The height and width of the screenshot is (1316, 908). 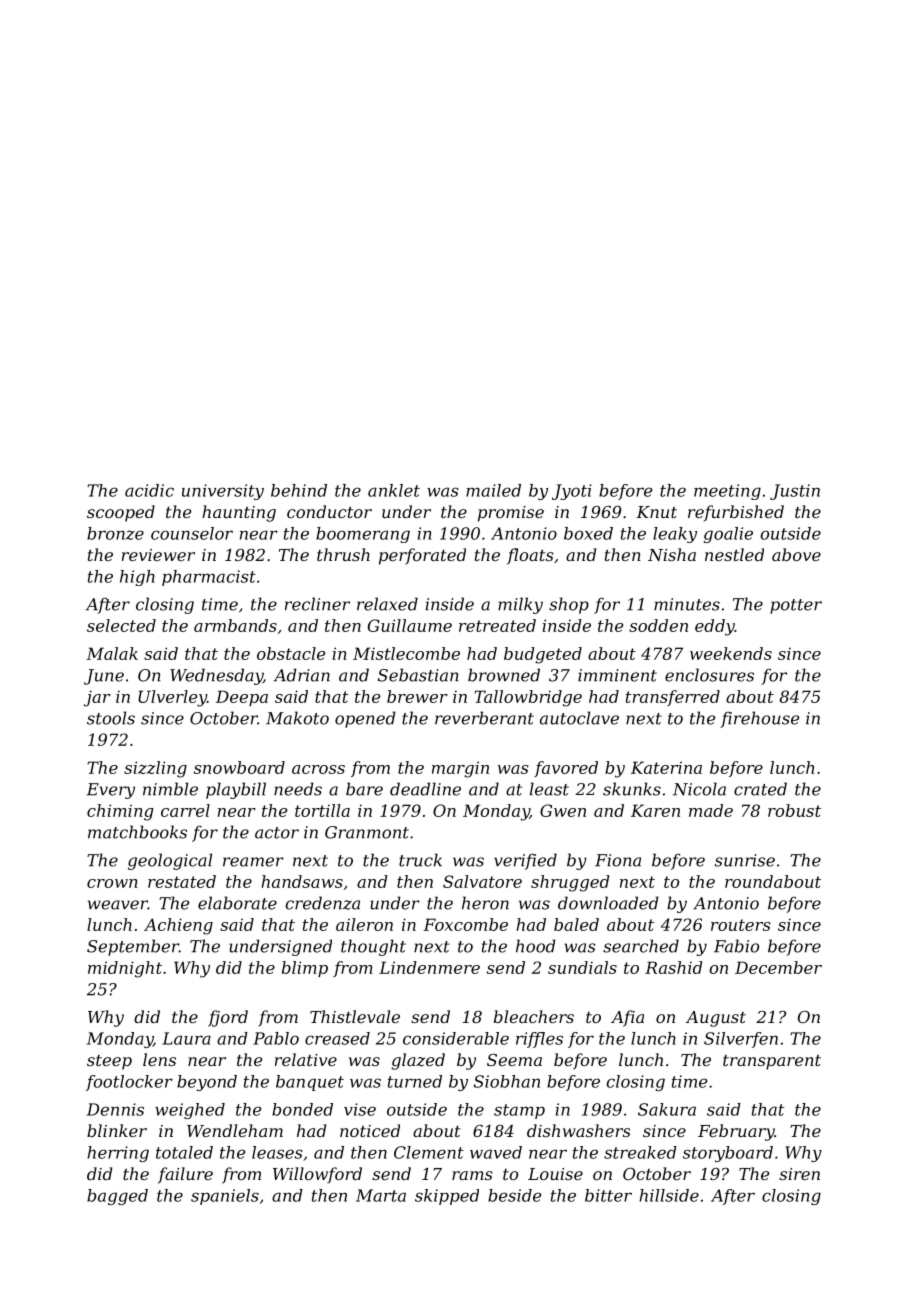 I want to click on armbands, so click(x=235, y=625).
